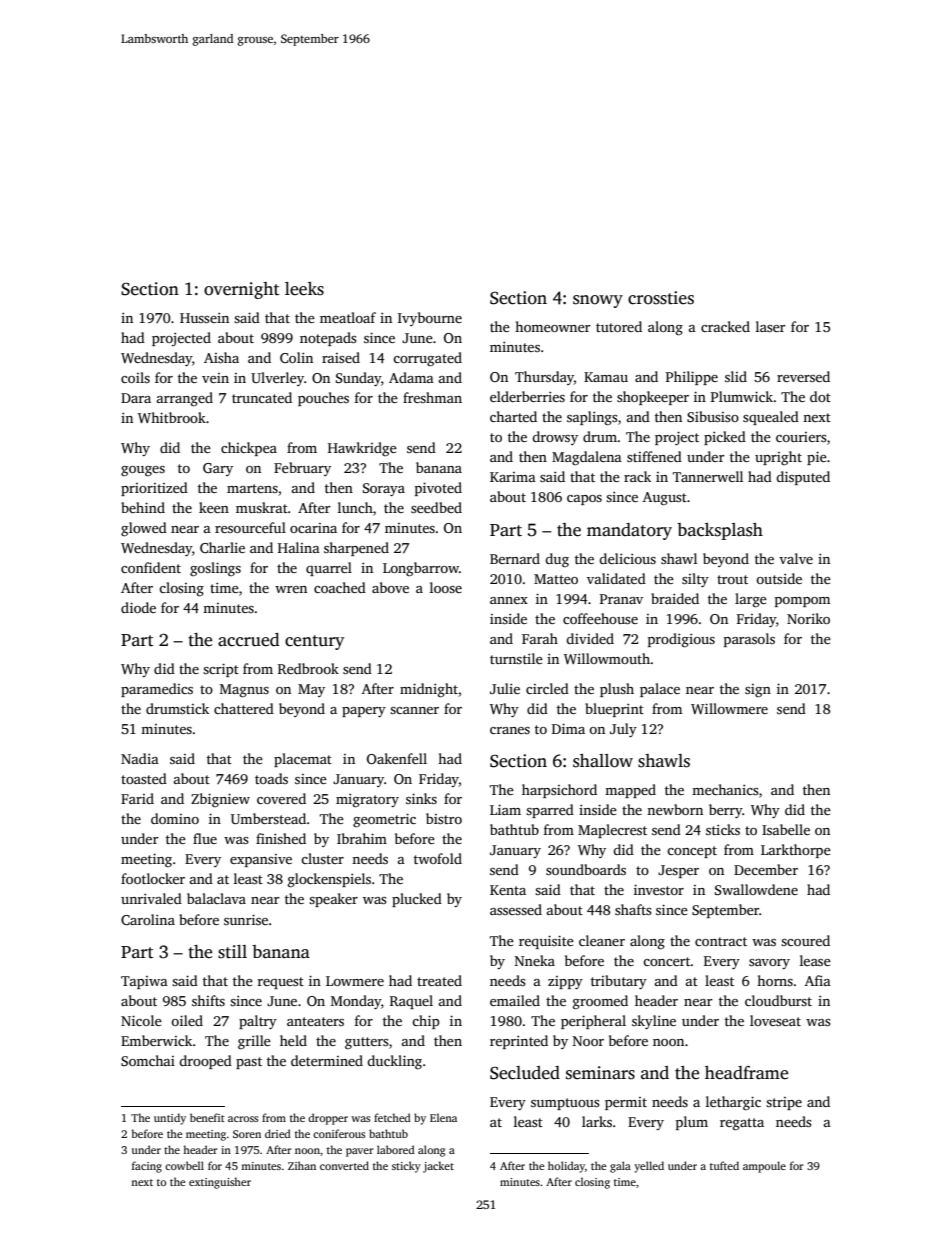 The height and width of the screenshot is (1233, 952). Describe the element at coordinates (513, 477) in the screenshot. I see `Karima` at that location.
